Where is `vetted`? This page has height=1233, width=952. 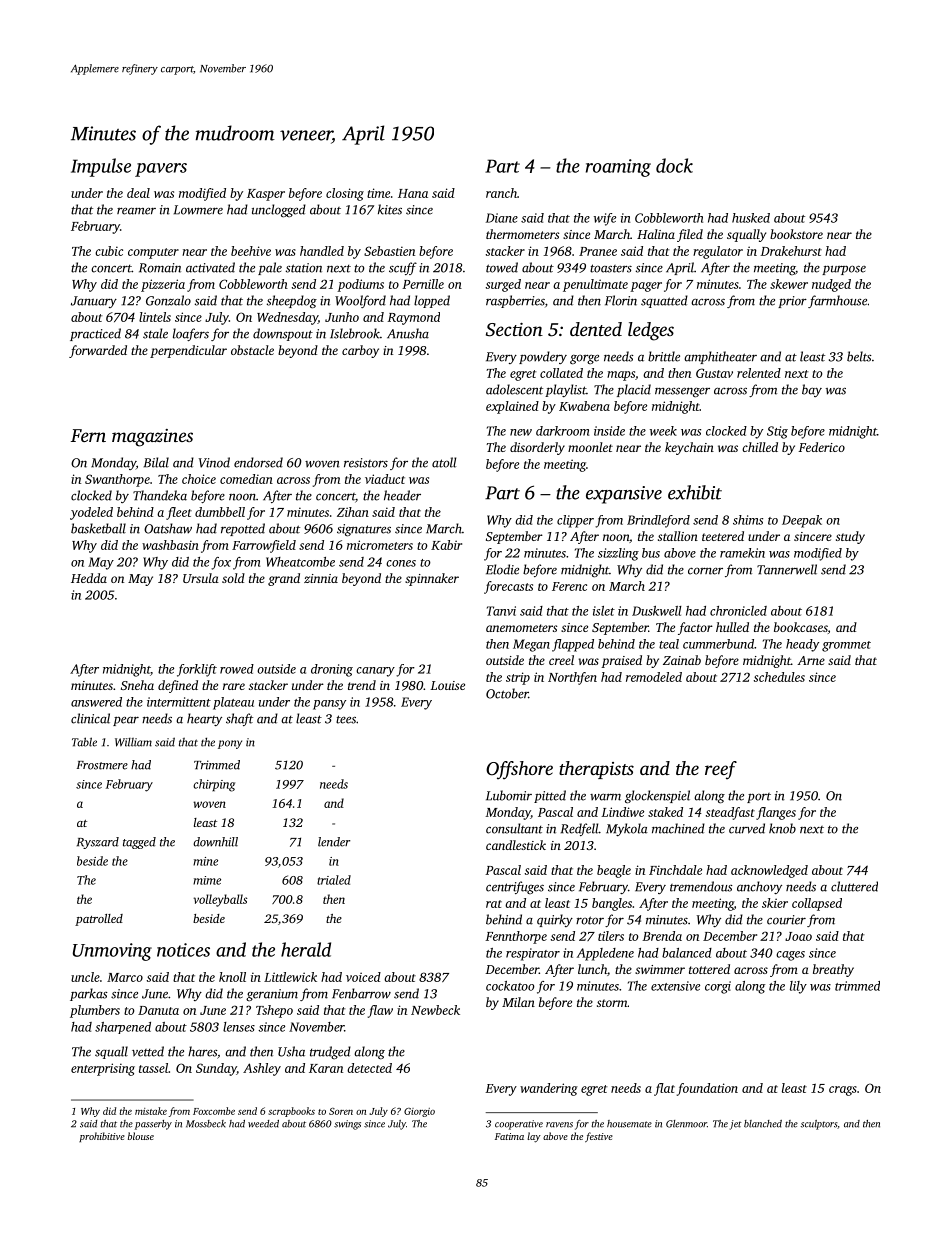
vetted is located at coordinates (148, 1051).
